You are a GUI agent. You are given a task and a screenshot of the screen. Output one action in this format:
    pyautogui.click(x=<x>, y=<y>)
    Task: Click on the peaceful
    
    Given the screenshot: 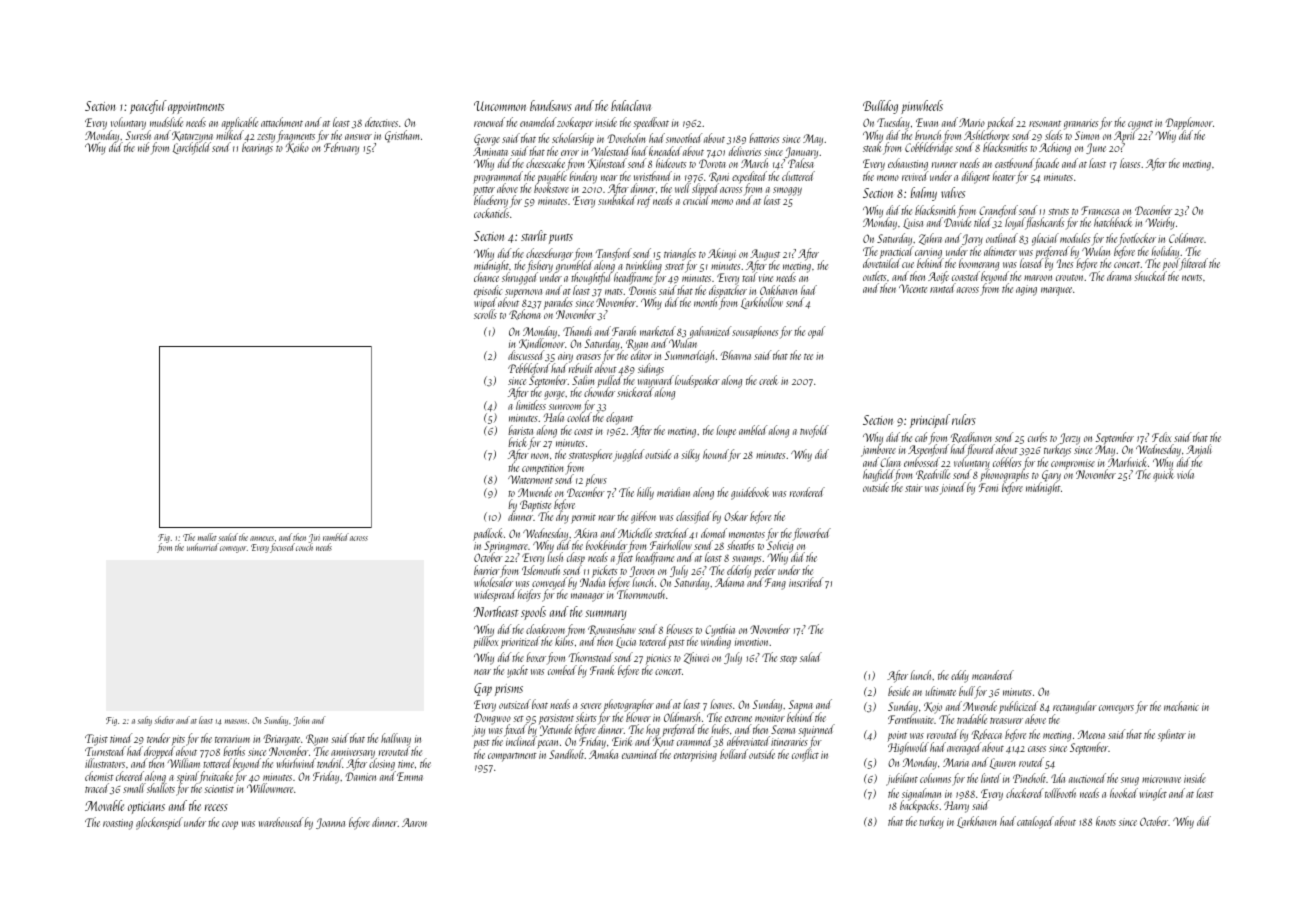 What is the action you would take?
    pyautogui.click(x=148, y=107)
